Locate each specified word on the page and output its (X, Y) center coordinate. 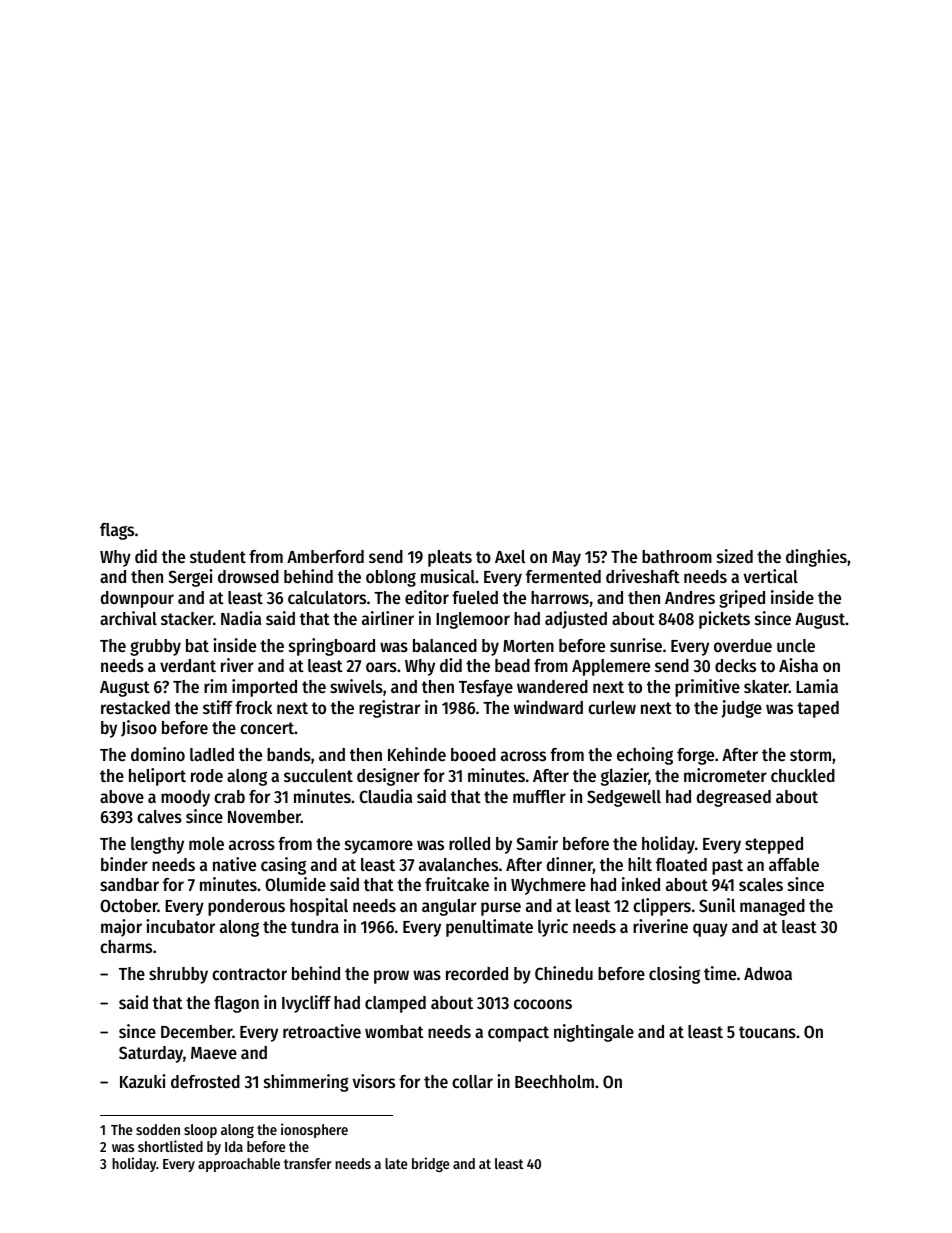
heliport (157, 777)
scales (761, 884)
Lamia (817, 686)
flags (117, 531)
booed (473, 754)
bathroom (677, 556)
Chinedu (564, 973)
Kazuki (143, 1081)
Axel (510, 556)
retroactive (322, 1031)
